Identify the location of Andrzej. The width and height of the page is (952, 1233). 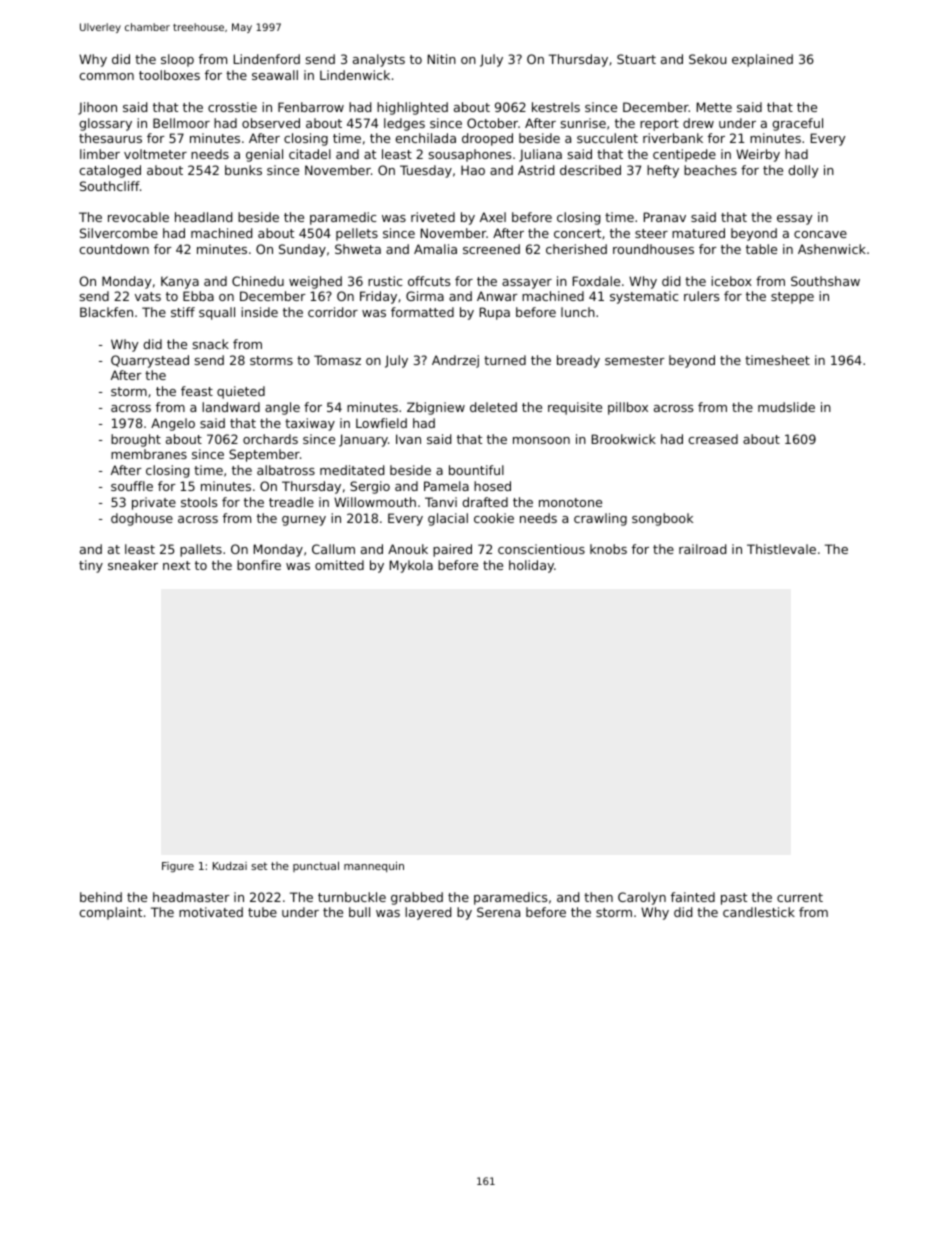
(455, 361).
